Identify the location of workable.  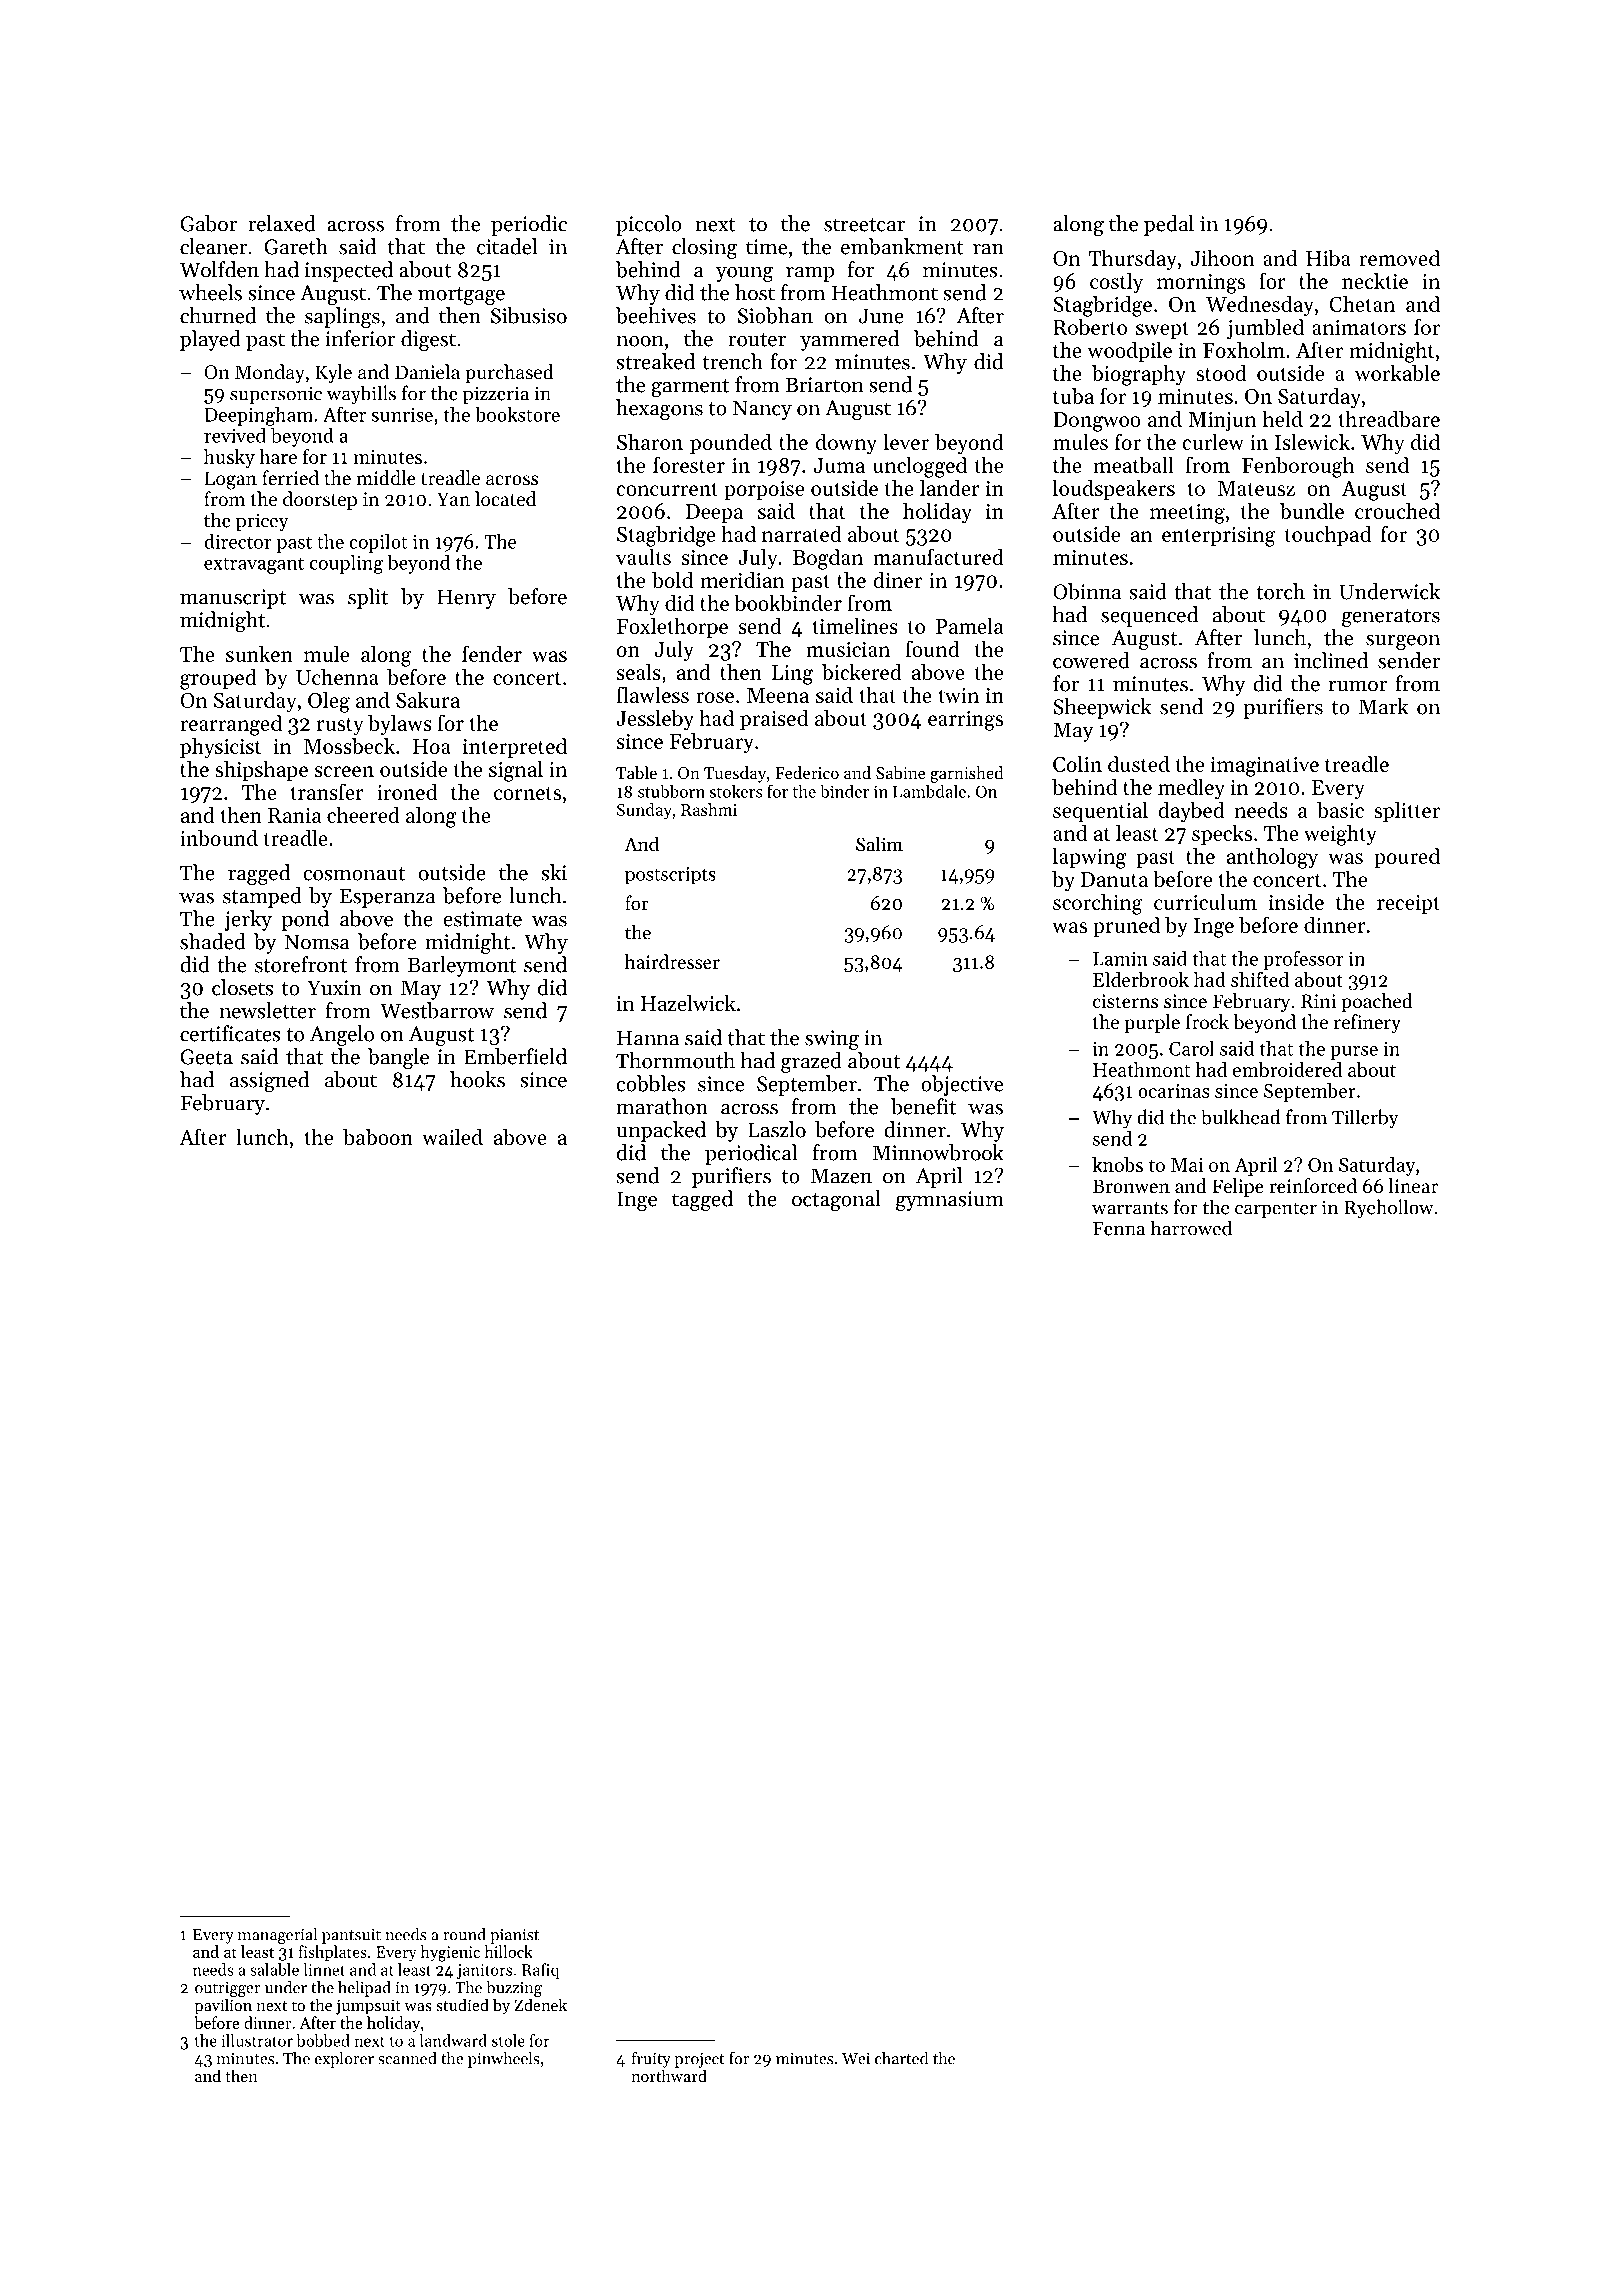
(1397, 372).
